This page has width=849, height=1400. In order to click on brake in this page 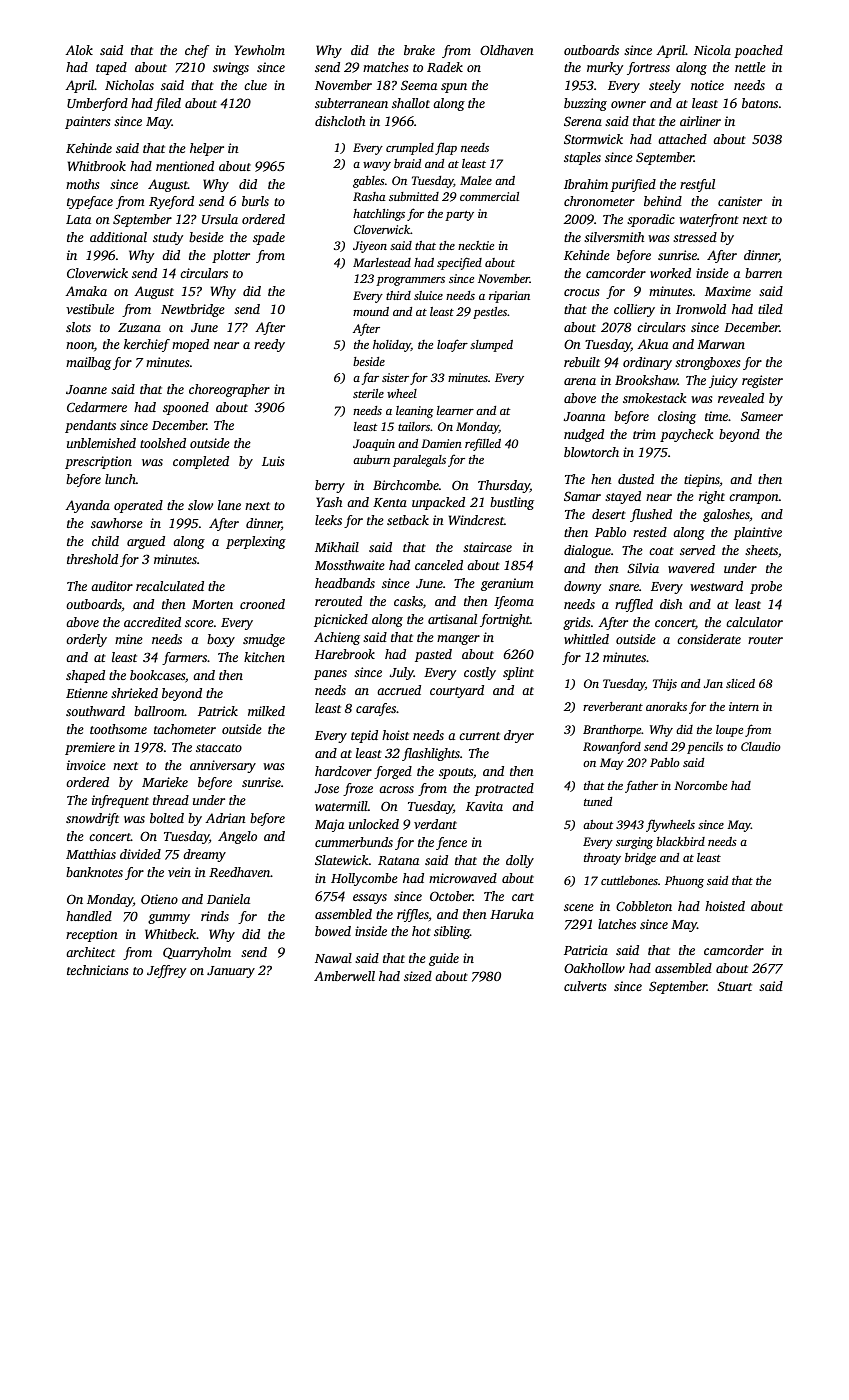, I will do `click(419, 50)`.
